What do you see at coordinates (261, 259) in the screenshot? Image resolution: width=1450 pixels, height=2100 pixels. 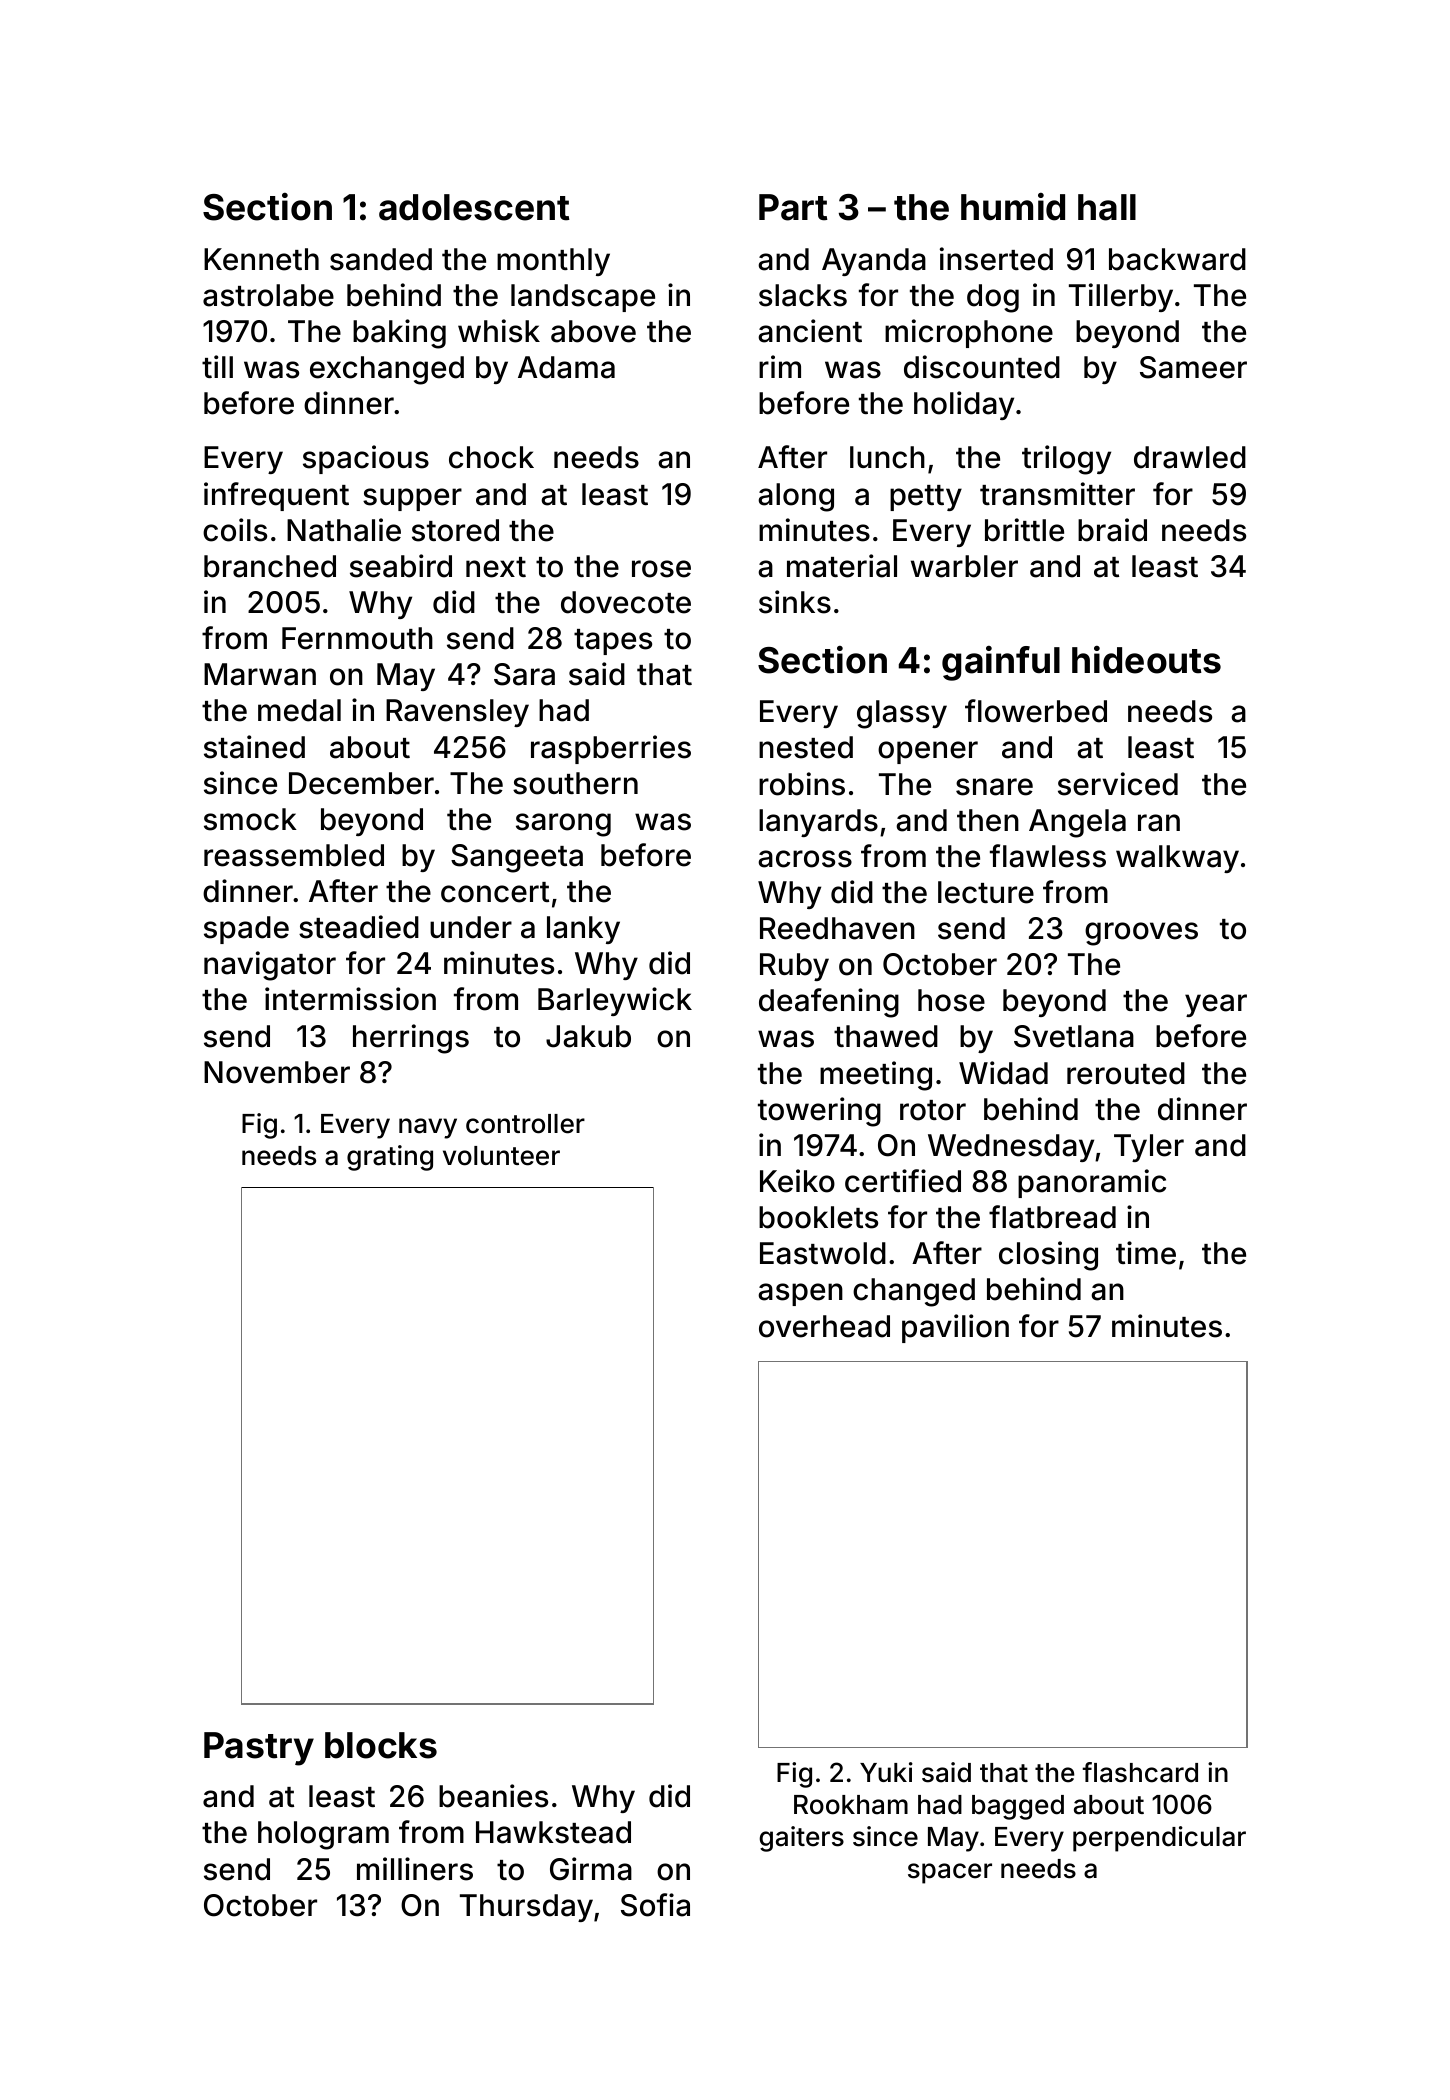 I see `Kenneth` at bounding box center [261, 259].
